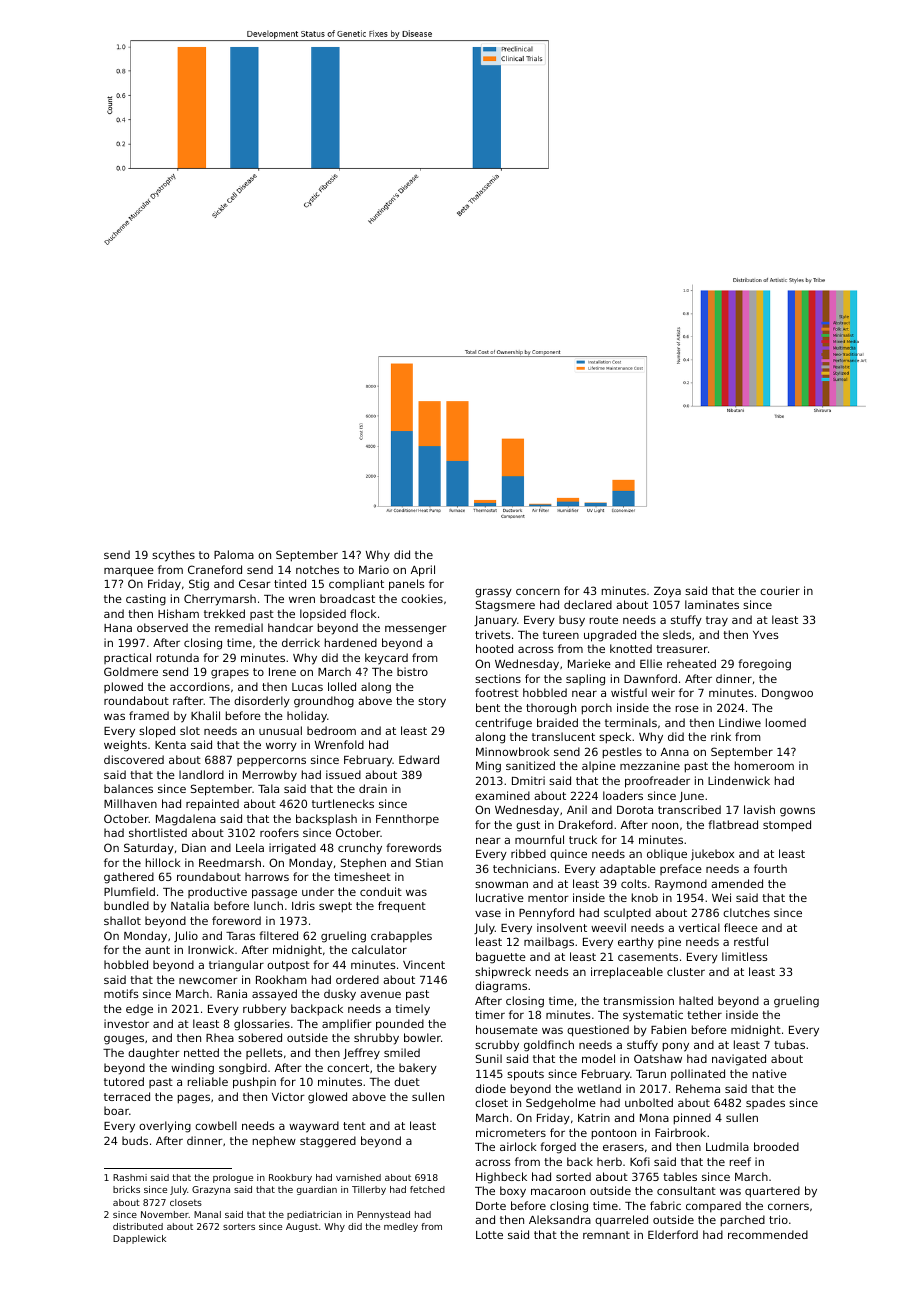 The image size is (924, 1308). I want to click on mailbags, so click(549, 943).
